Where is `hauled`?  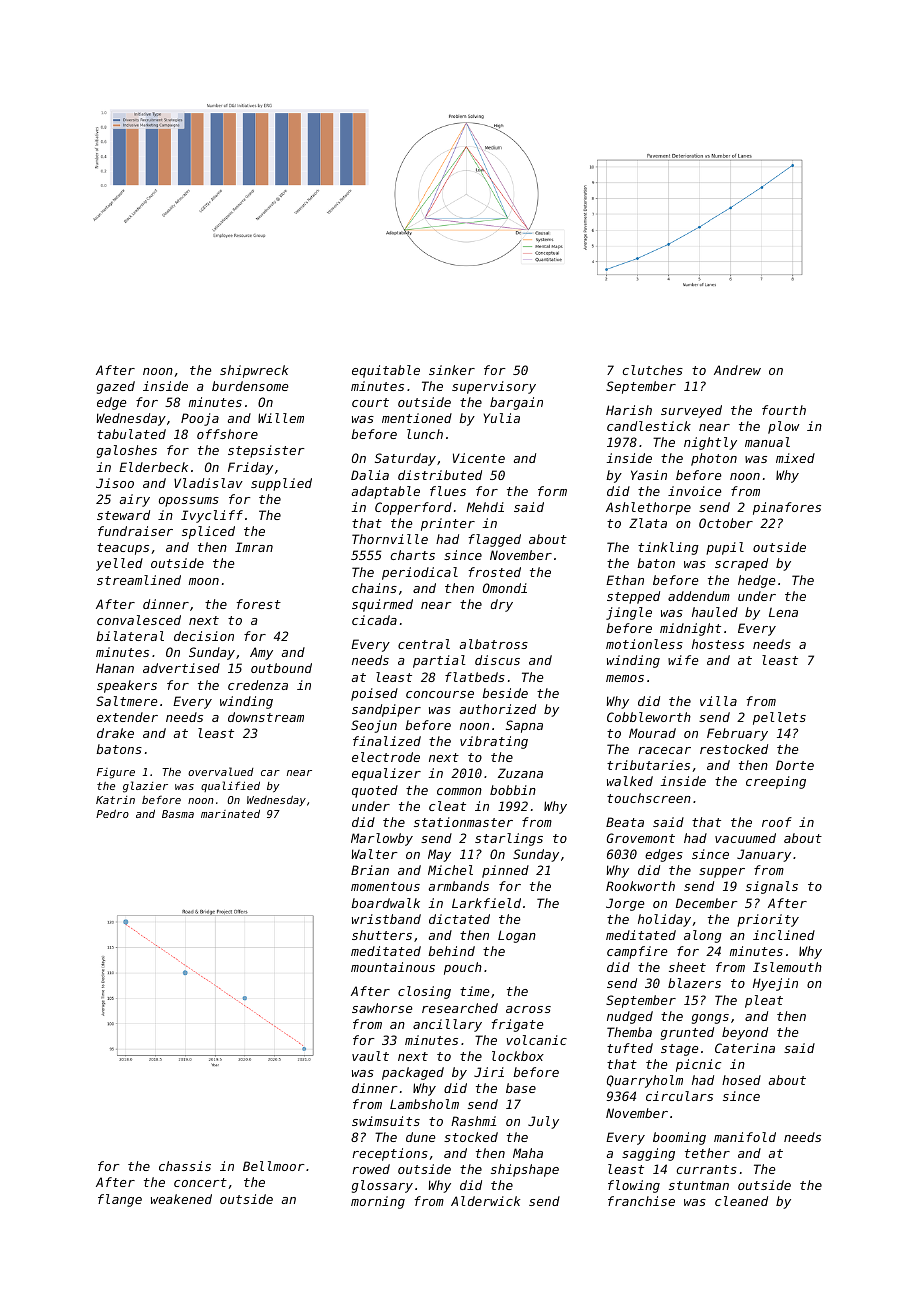
hauled is located at coordinates (715, 612).
